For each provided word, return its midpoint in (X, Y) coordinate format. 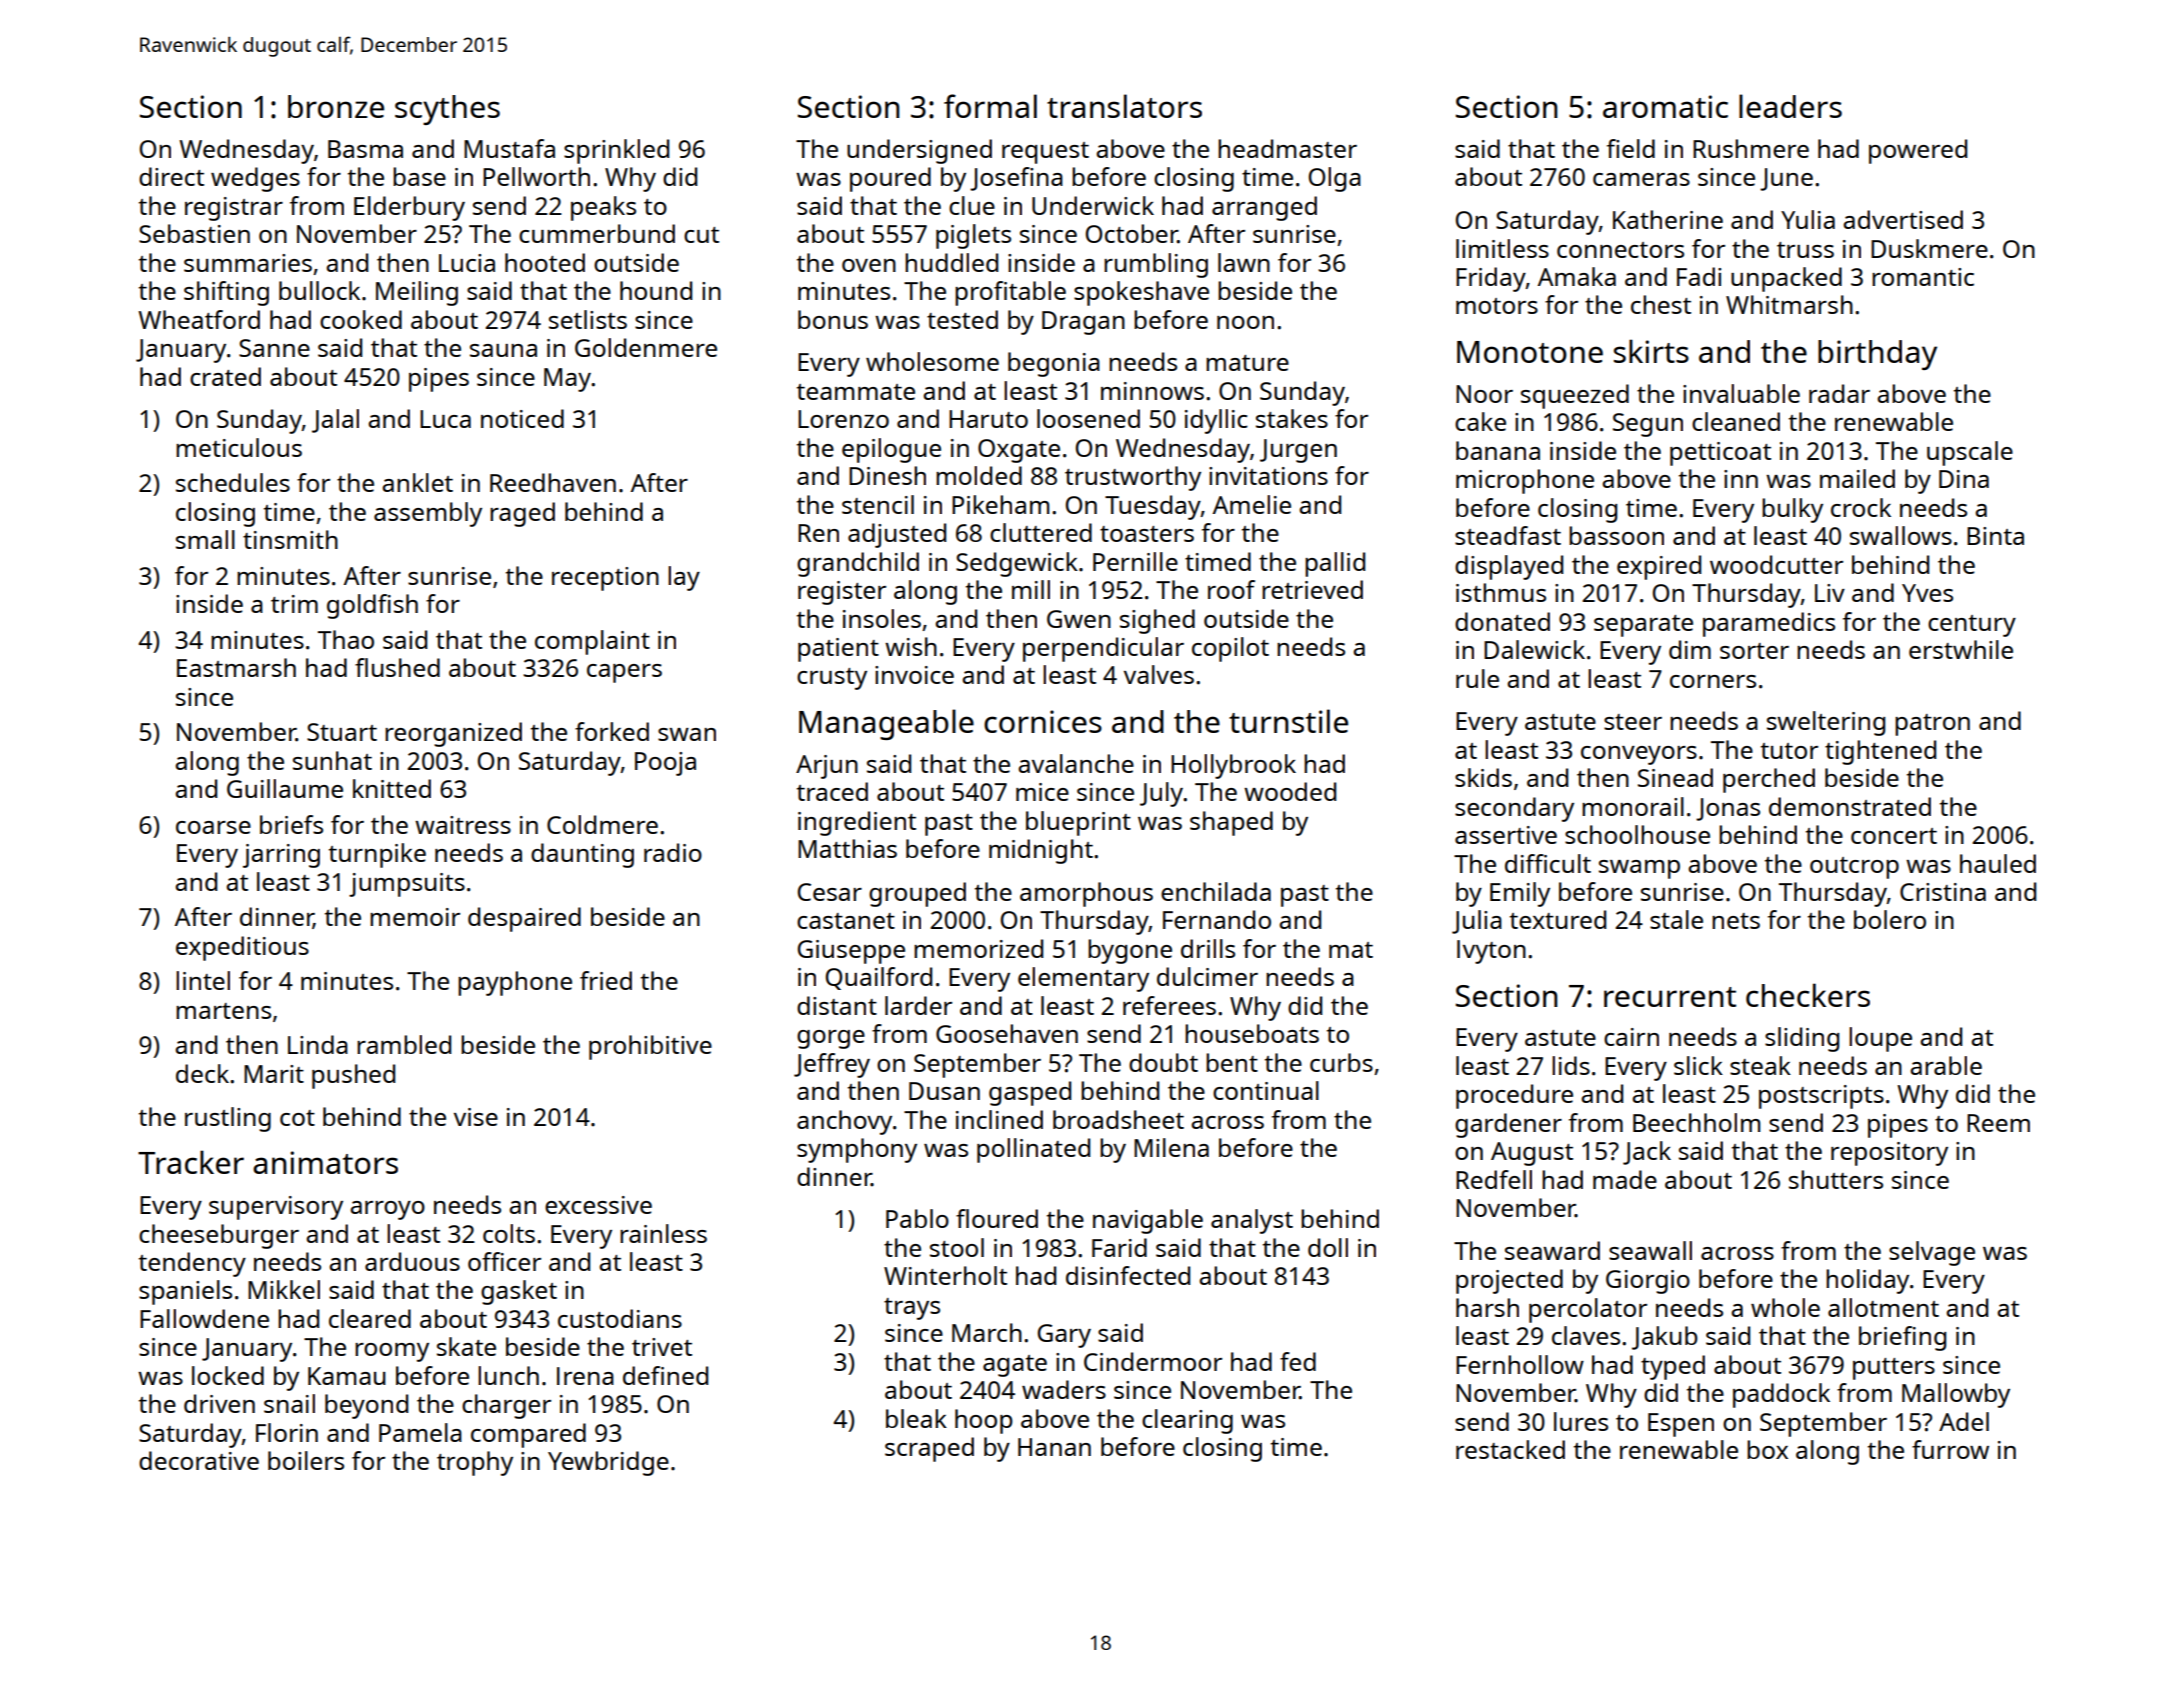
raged (522, 514)
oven (869, 265)
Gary (1064, 1336)
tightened (1880, 752)
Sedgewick (1017, 564)
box (1767, 1449)
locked (228, 1375)
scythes (447, 110)
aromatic (1665, 106)
